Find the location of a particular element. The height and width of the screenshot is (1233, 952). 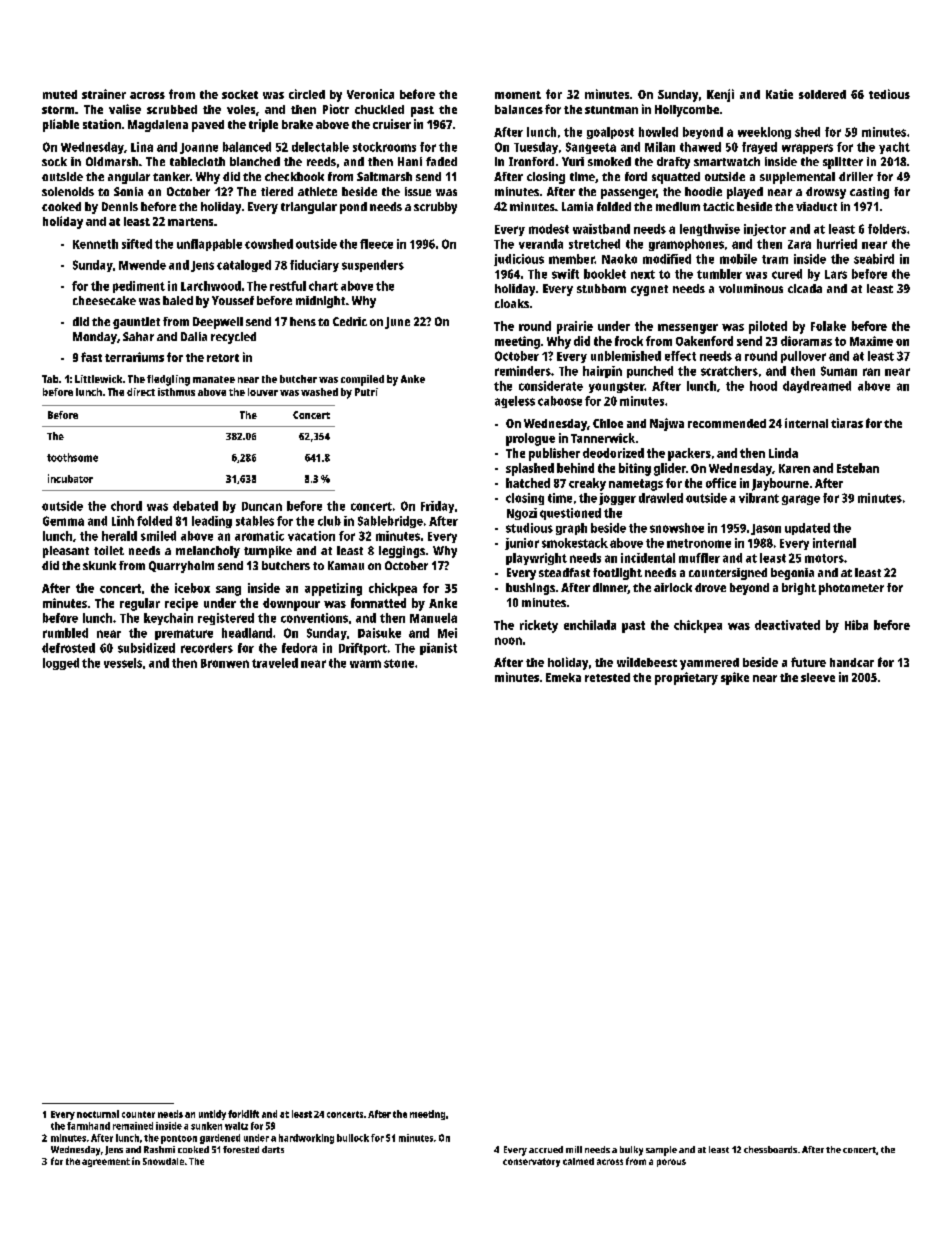

prologue is located at coordinates (530, 439).
